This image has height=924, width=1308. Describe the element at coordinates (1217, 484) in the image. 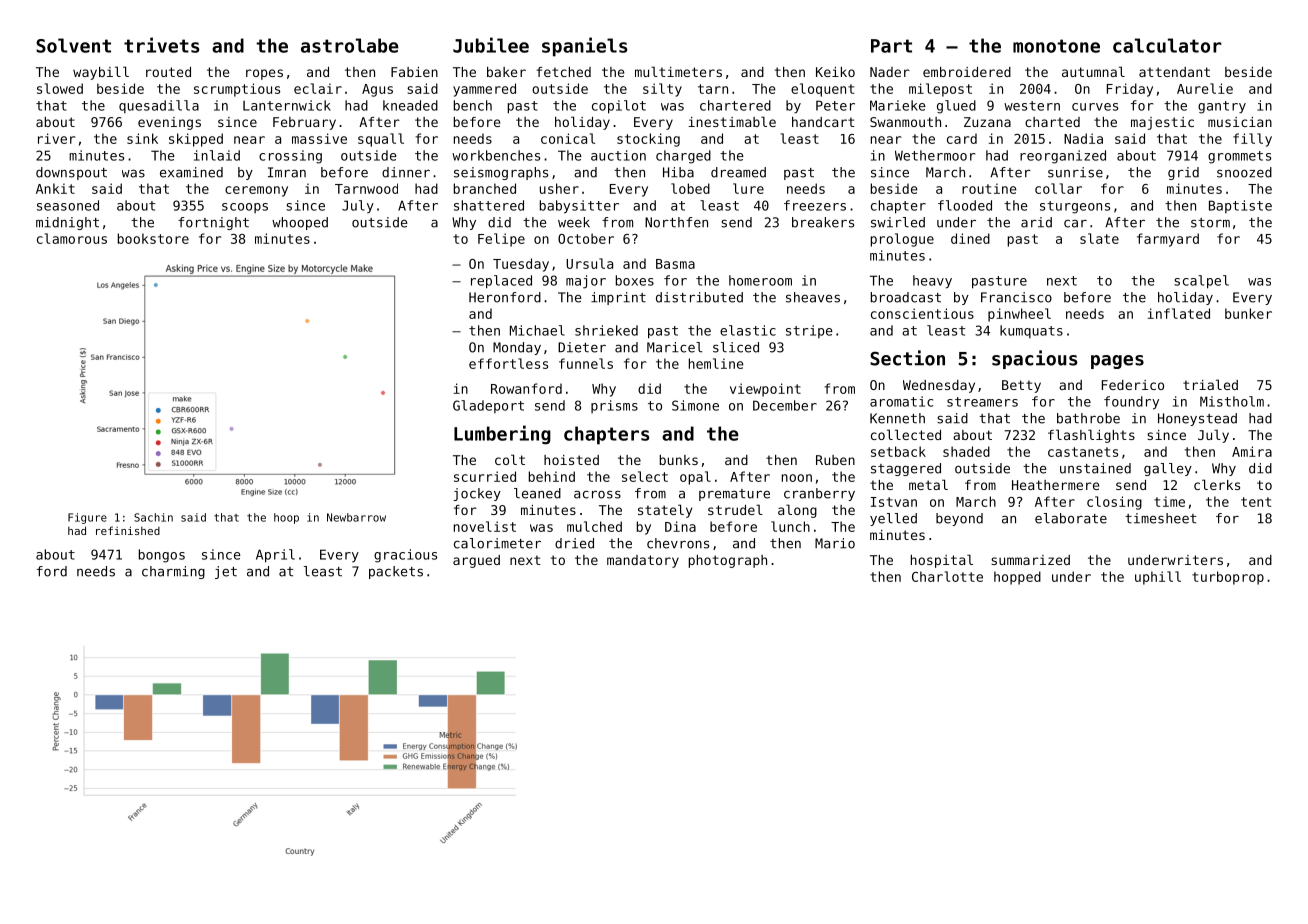

I see `clerks` at that location.
